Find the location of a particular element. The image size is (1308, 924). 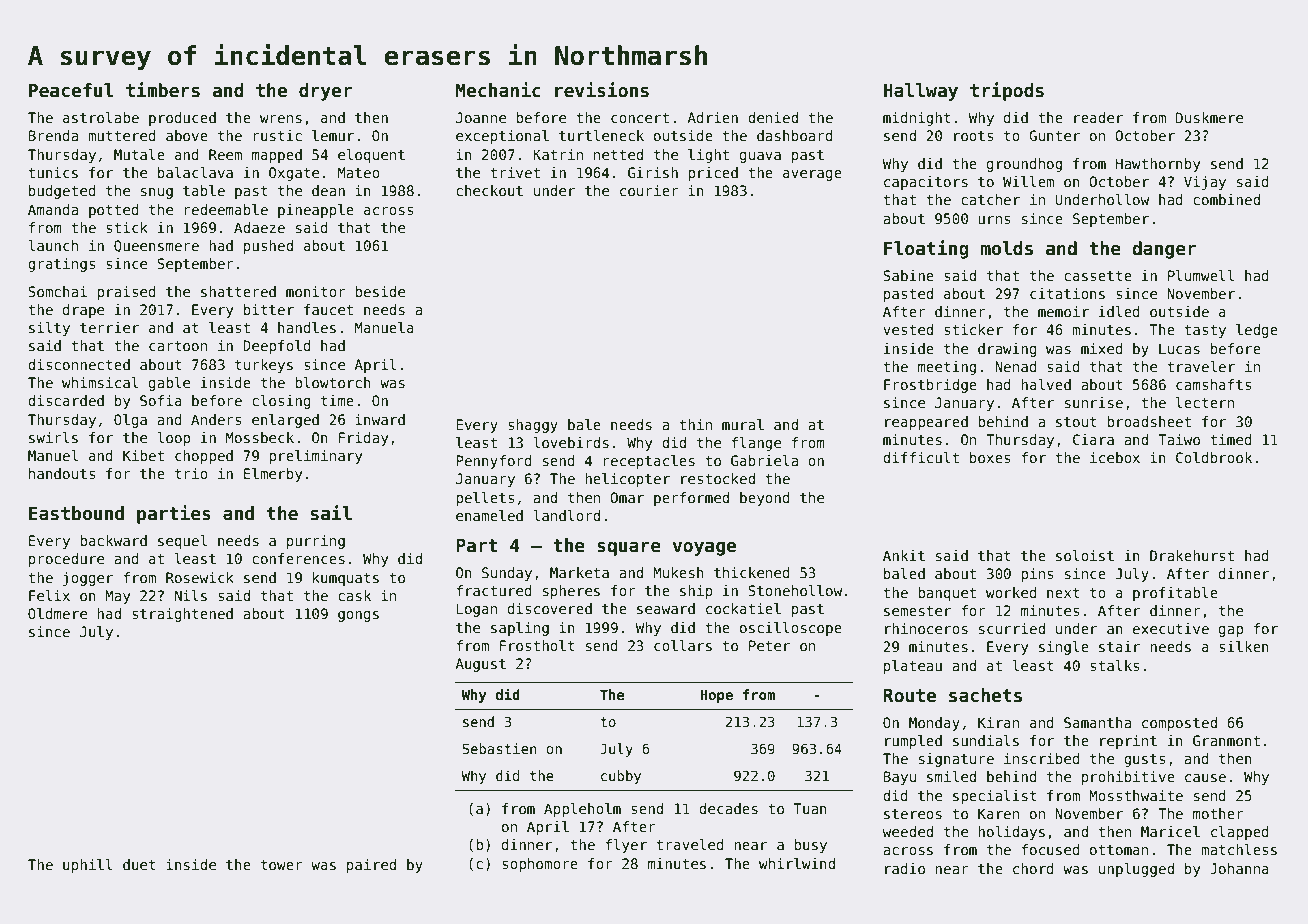

gongs is located at coordinates (358, 616).
